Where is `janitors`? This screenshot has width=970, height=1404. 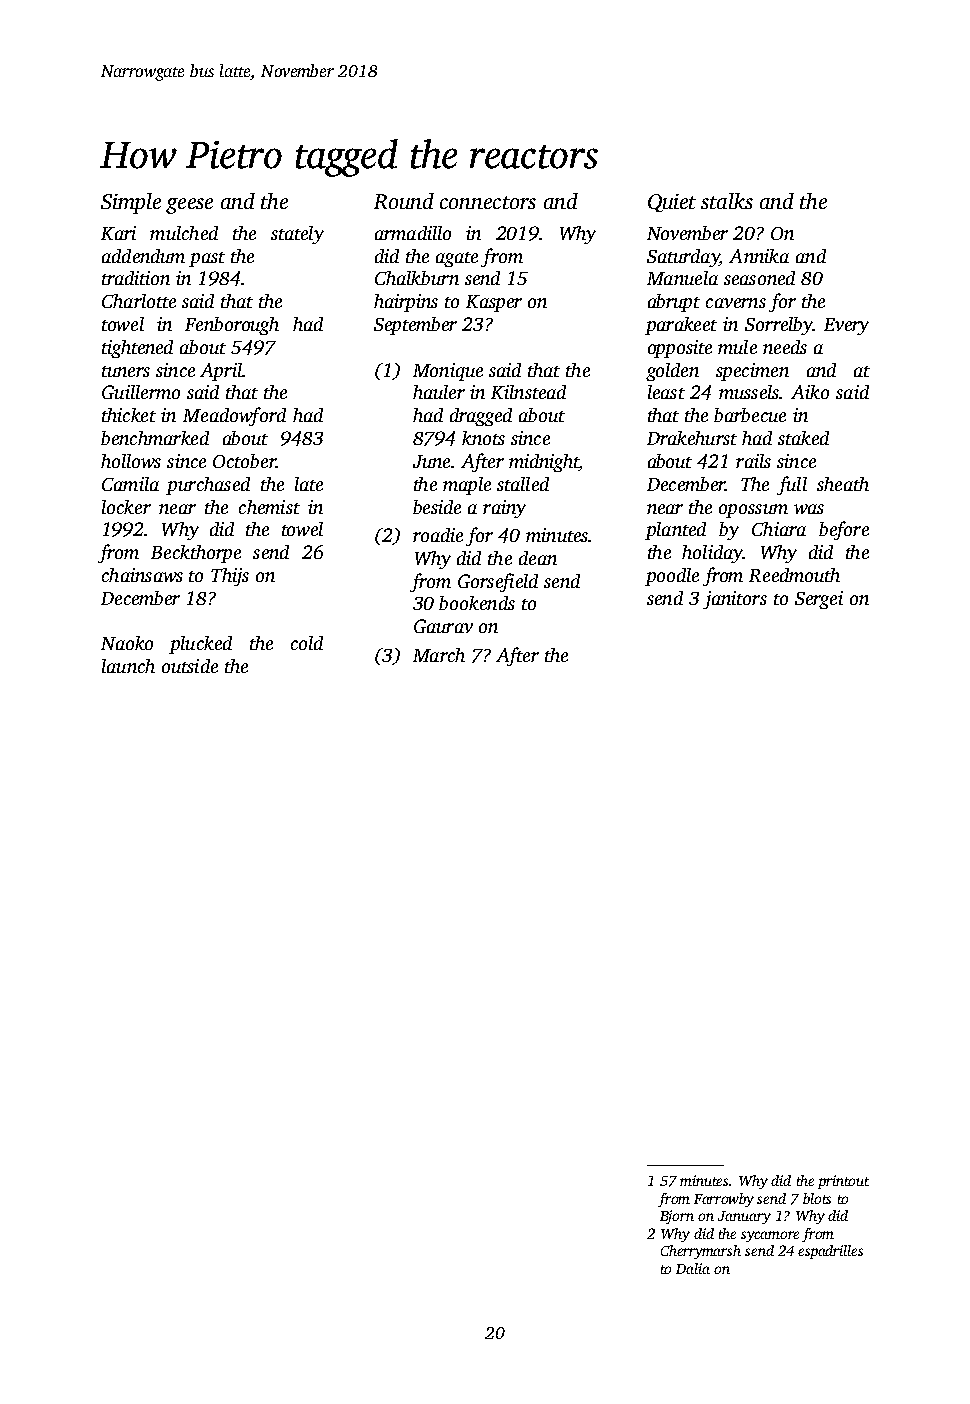
janitors is located at coordinates (735, 600).
